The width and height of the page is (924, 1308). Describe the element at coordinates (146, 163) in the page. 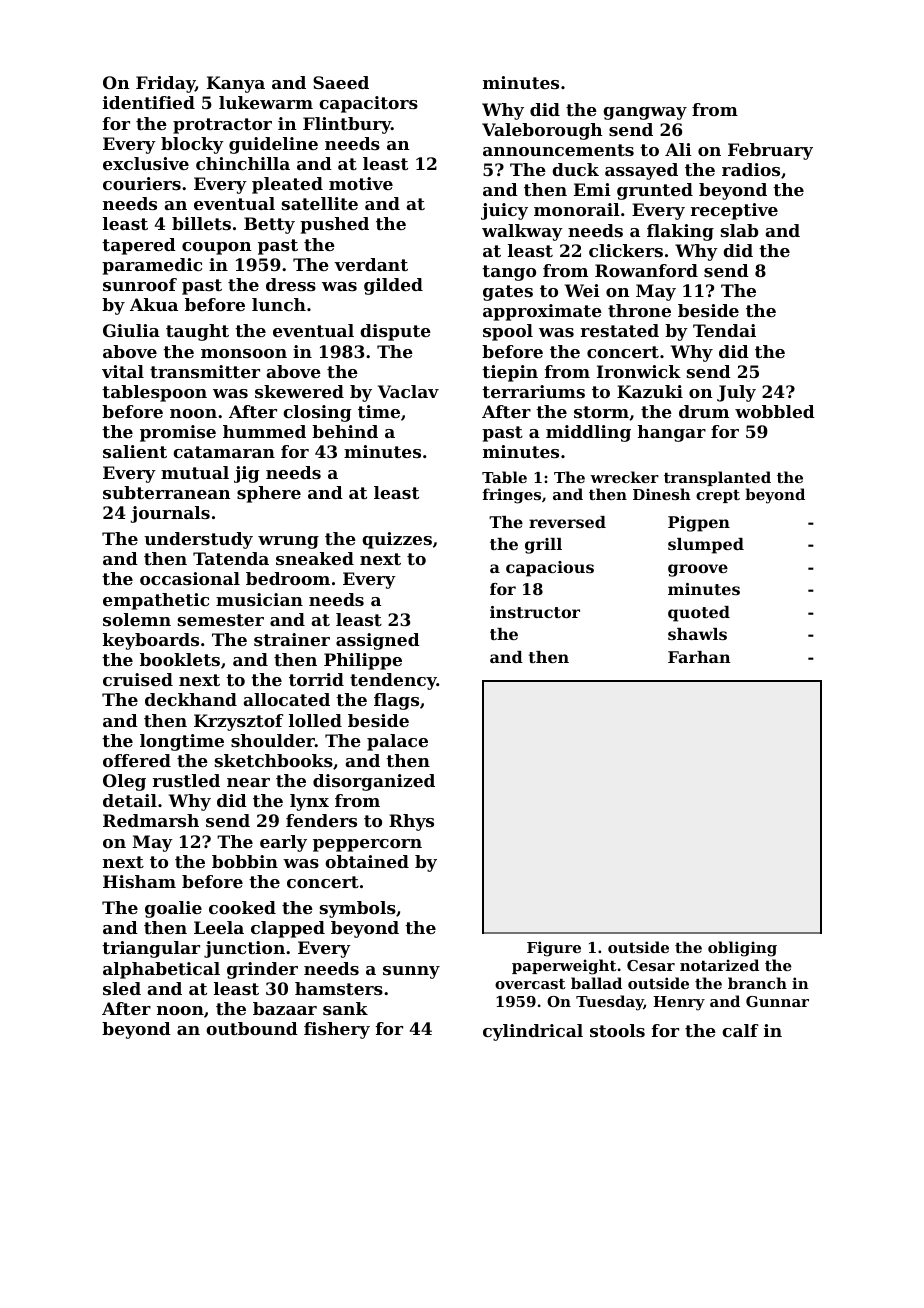

I see `exclusive` at that location.
